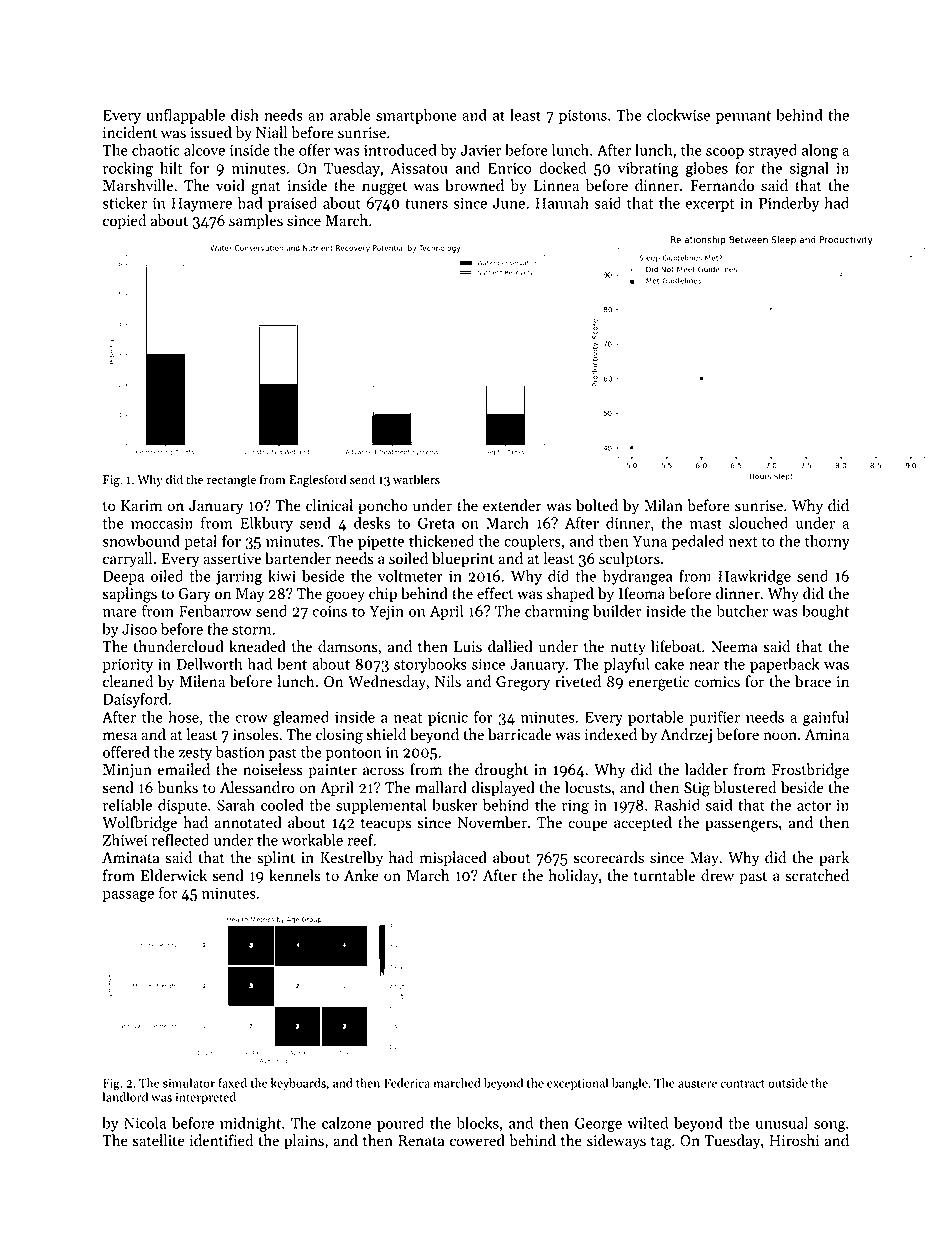 The height and width of the screenshot is (1233, 952). Describe the element at coordinates (304, 1141) in the screenshot. I see `plains` at that location.
